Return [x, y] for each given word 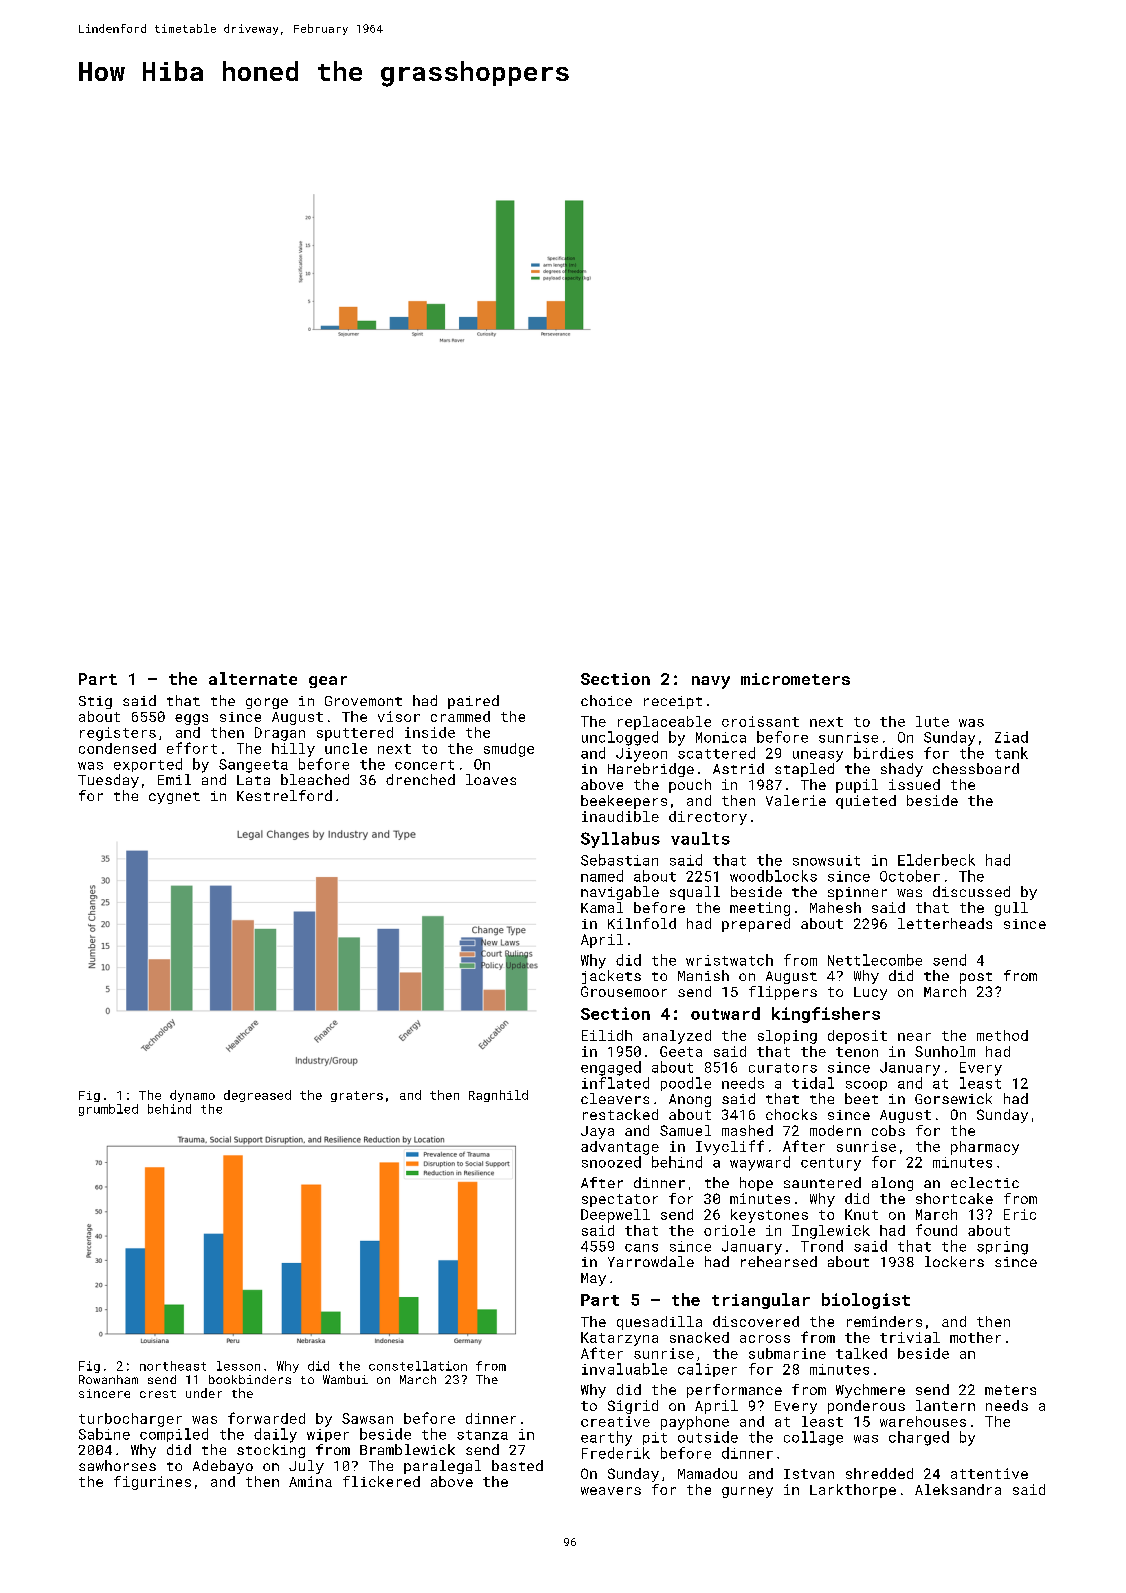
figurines [152, 1483]
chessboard [976, 768]
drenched [420, 779]
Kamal [602, 907]
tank [1011, 753]
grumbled [108, 1110]
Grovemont [363, 701]
